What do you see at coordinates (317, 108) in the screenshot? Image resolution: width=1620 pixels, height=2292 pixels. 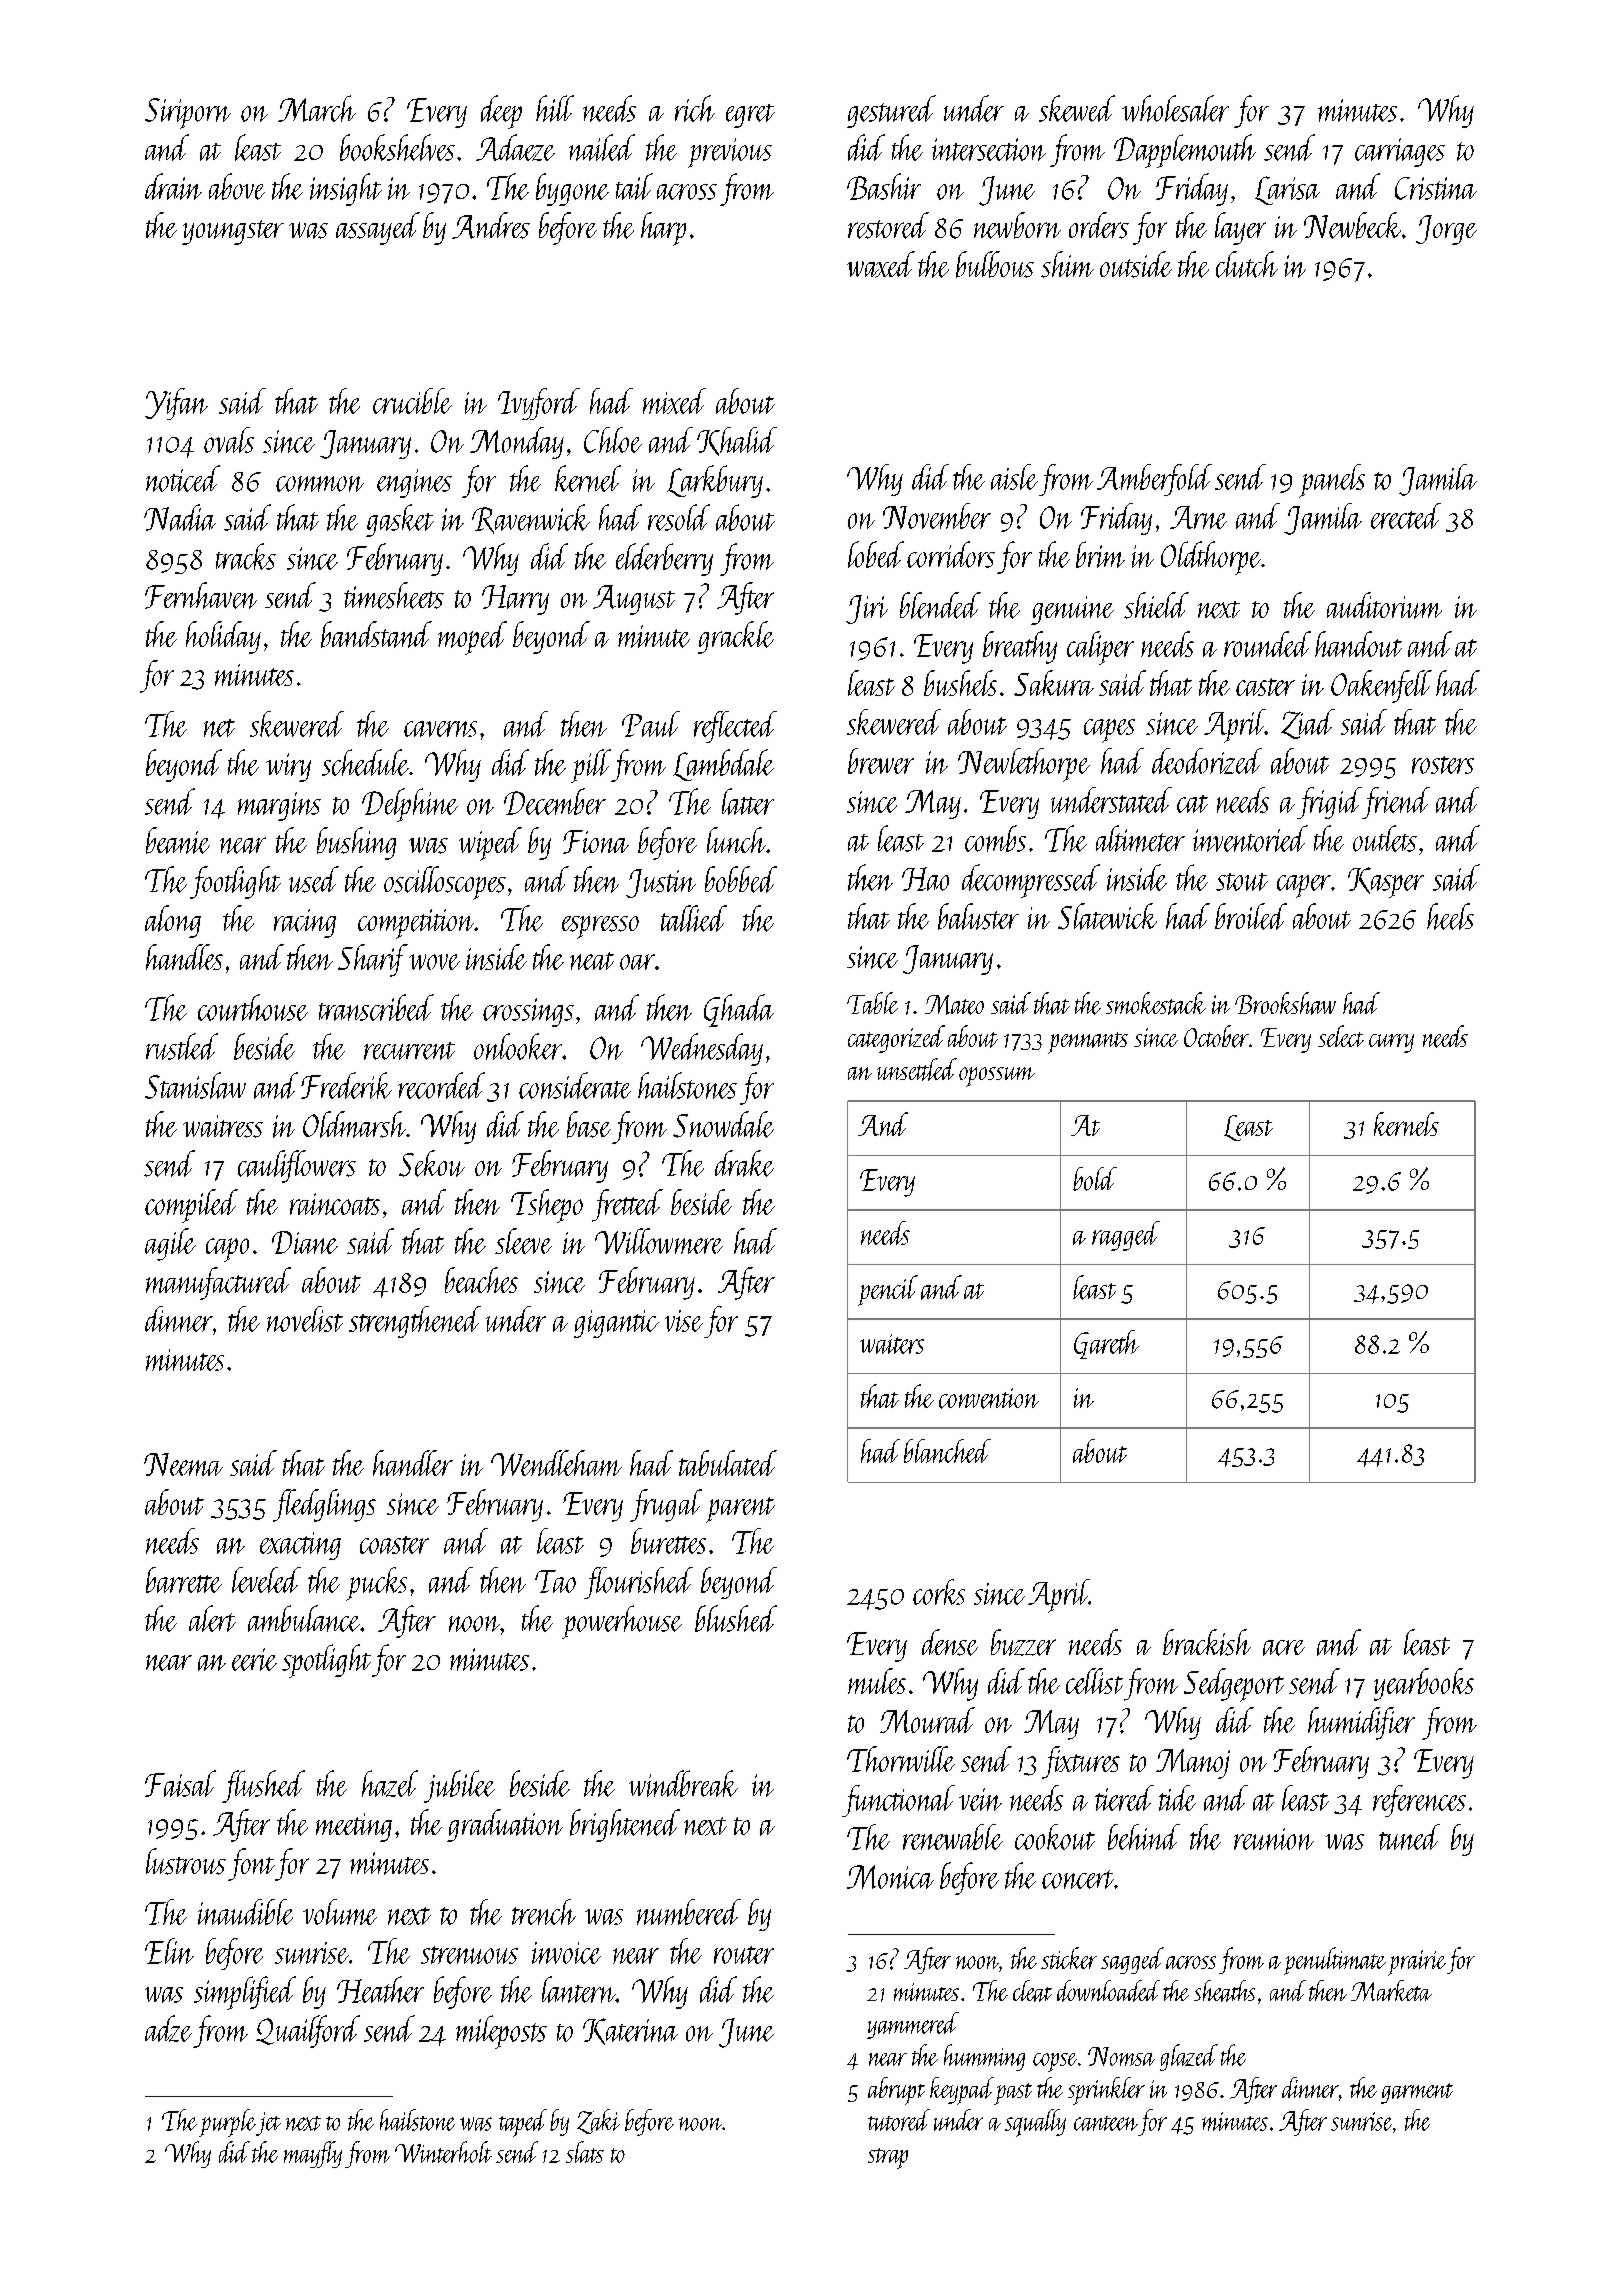 I see `March` at bounding box center [317, 108].
